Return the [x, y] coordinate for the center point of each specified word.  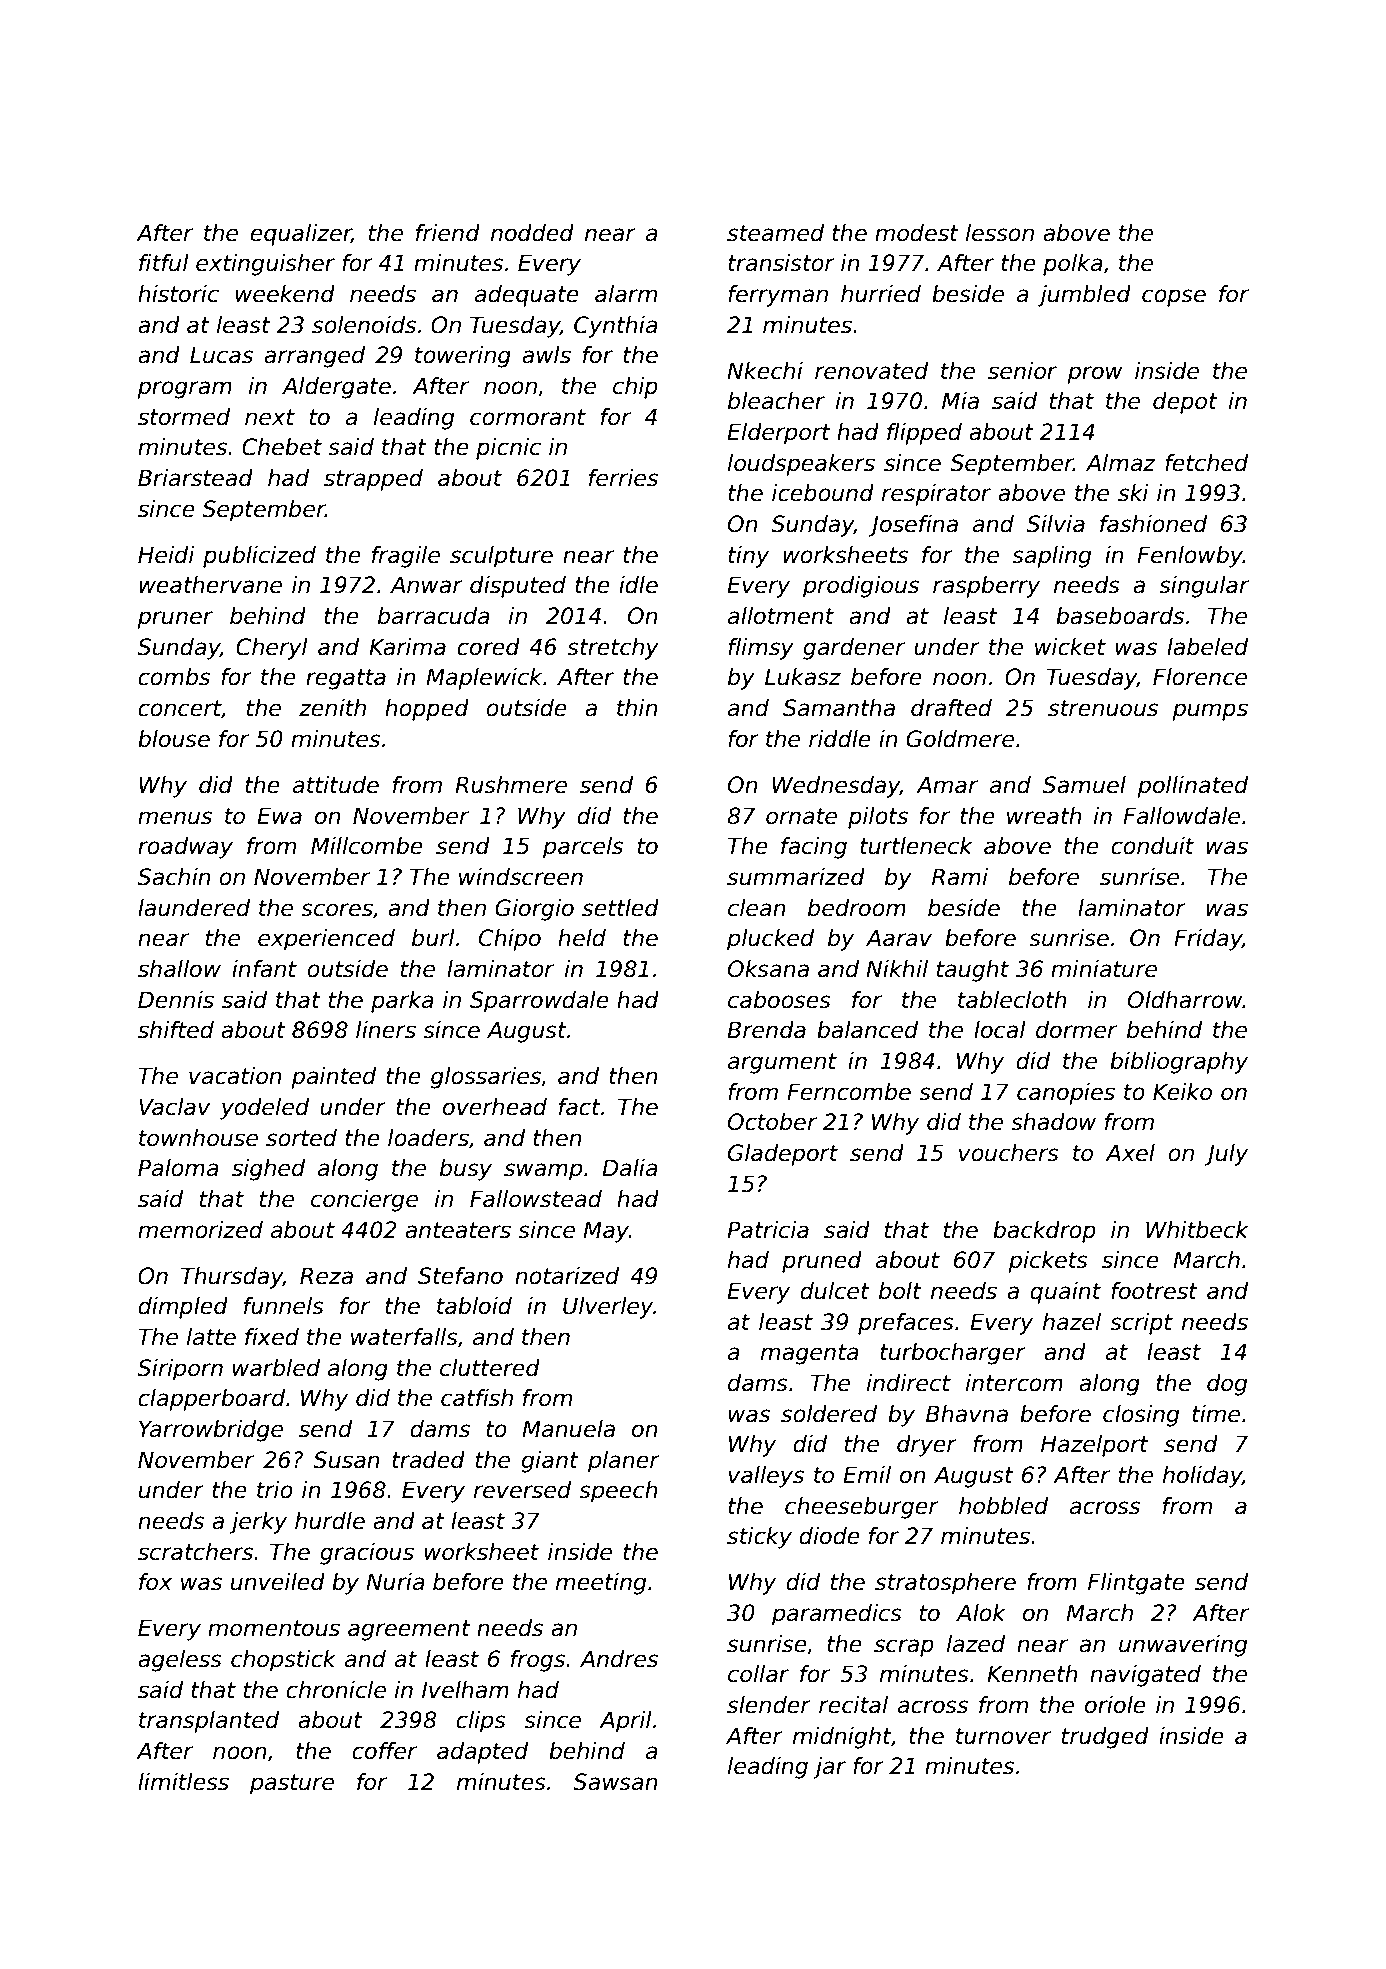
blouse [174, 739]
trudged [1105, 1738]
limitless [183, 1782]
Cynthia [615, 327]
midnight [842, 1738]
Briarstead [195, 478]
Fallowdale [1181, 816]
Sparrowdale [539, 1002]
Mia [960, 401]
